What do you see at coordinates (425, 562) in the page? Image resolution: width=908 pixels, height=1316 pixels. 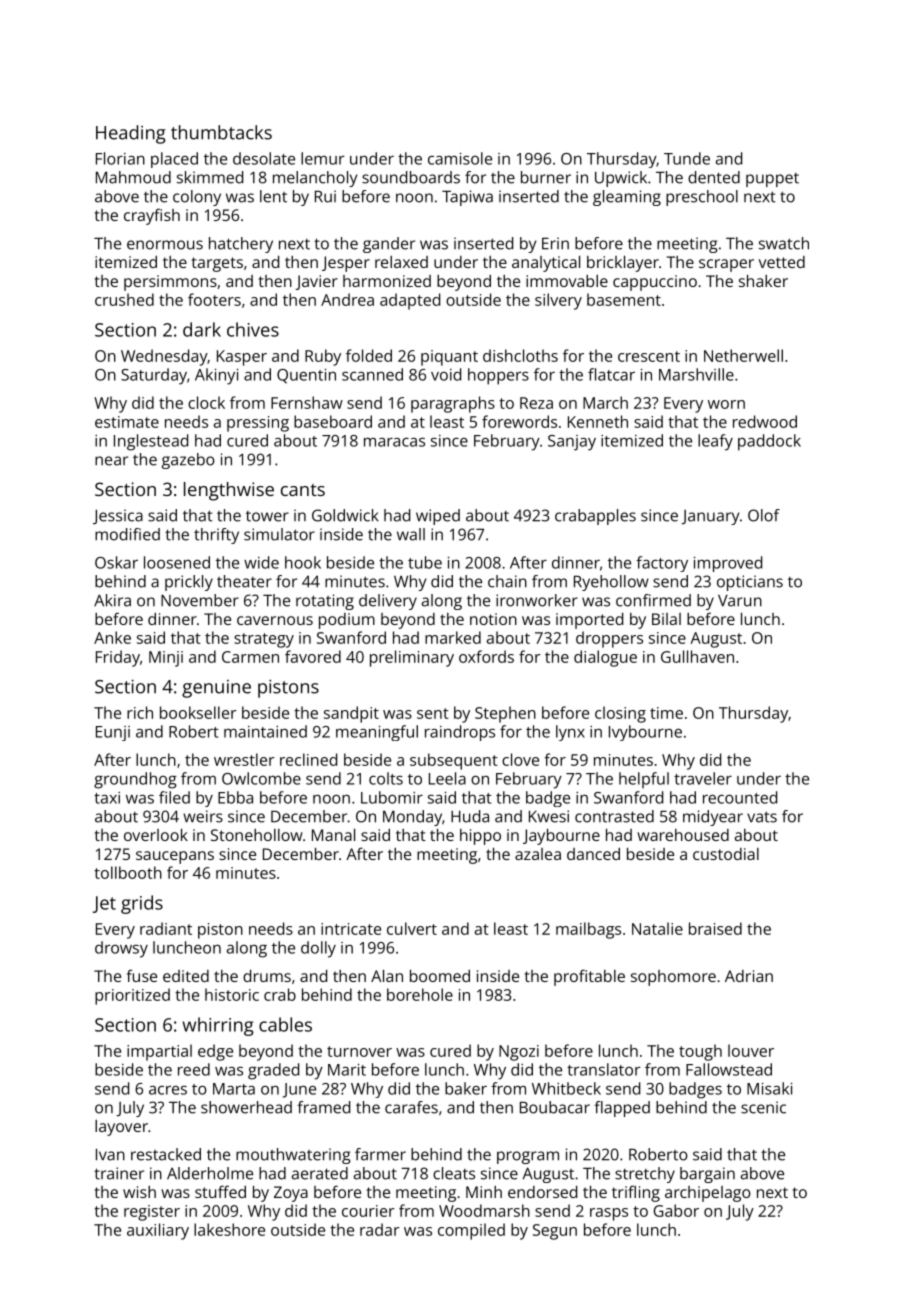 I see `tube` at bounding box center [425, 562].
